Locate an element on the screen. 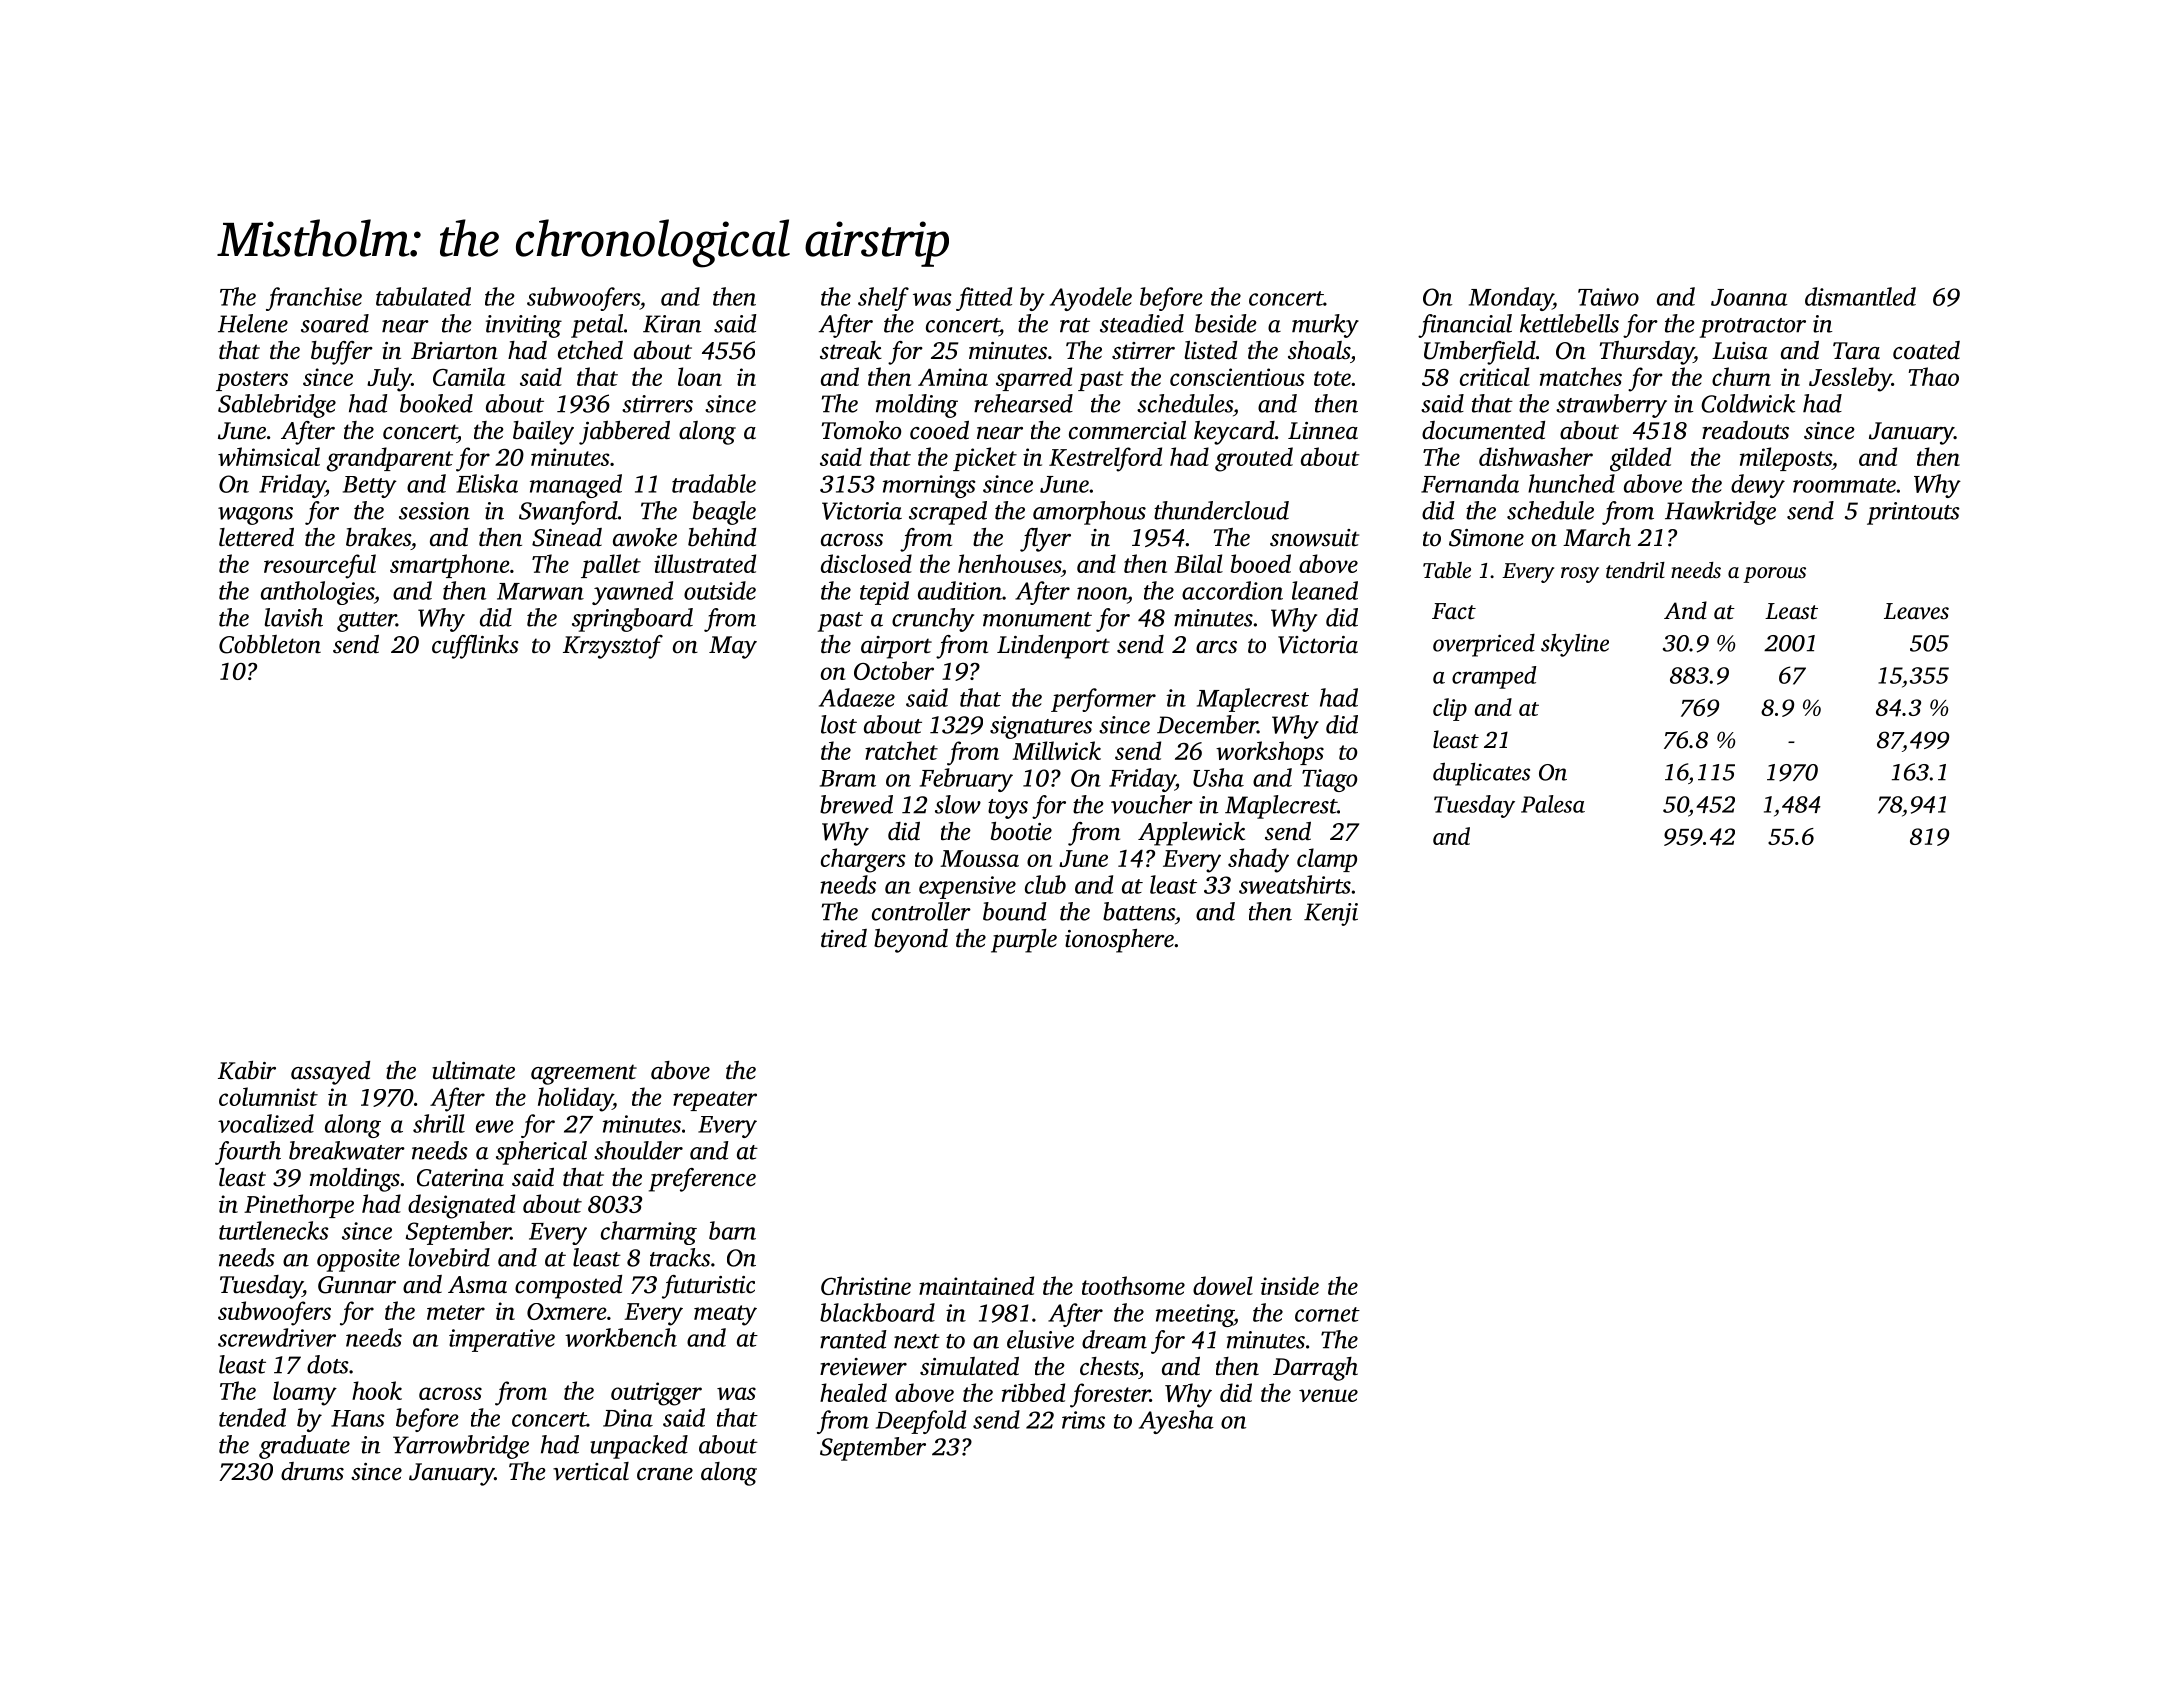 This screenshot has width=2178, height=1683. Palesa is located at coordinates (1553, 804).
